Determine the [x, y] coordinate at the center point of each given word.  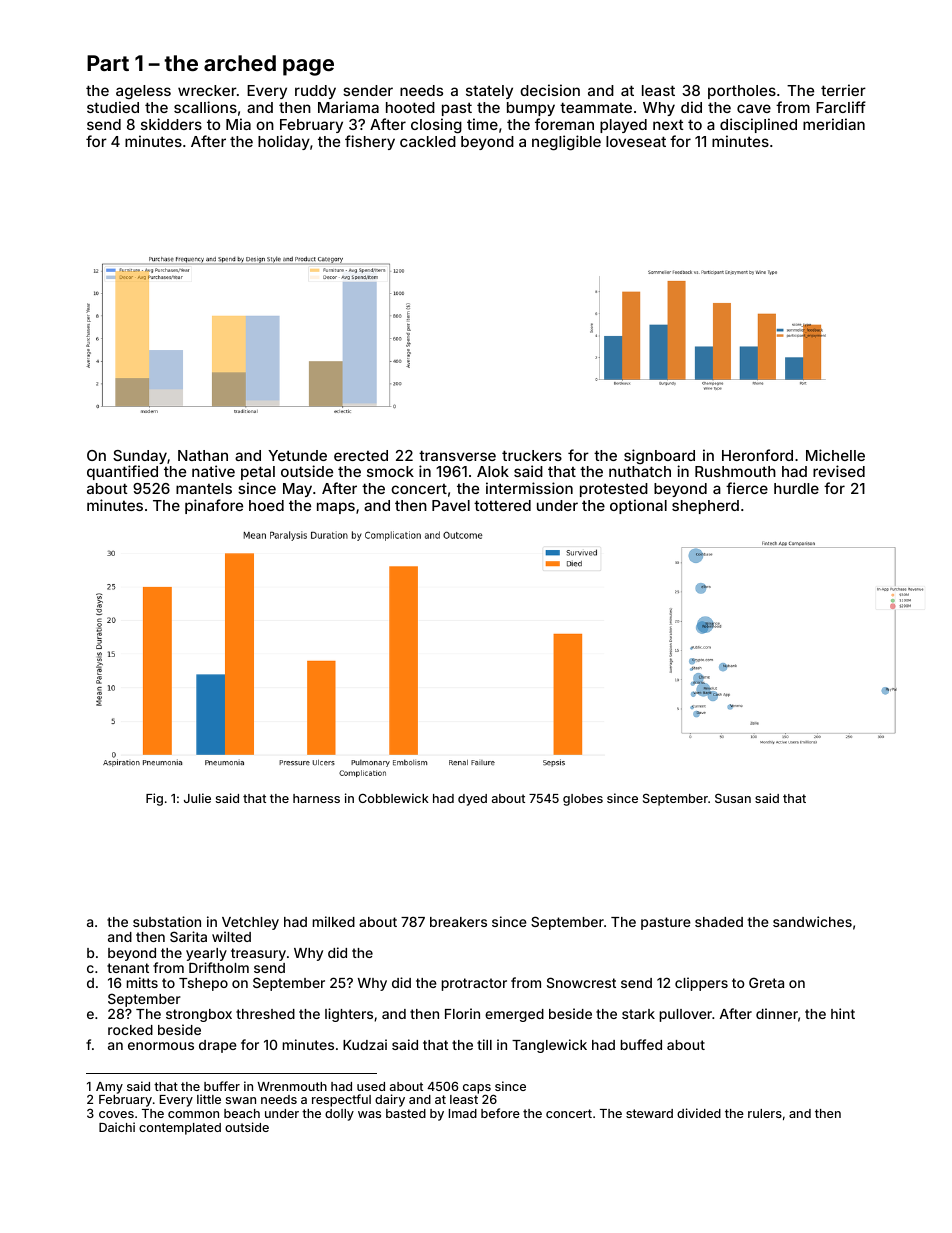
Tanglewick [549, 1046]
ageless [143, 92]
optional [638, 506]
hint [843, 1013]
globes [583, 800]
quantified [122, 472]
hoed [266, 505]
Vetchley [250, 923]
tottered [502, 505]
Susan [733, 798]
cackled [428, 141]
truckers [532, 455]
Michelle [835, 455]
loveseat [636, 141]
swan [241, 1100]
